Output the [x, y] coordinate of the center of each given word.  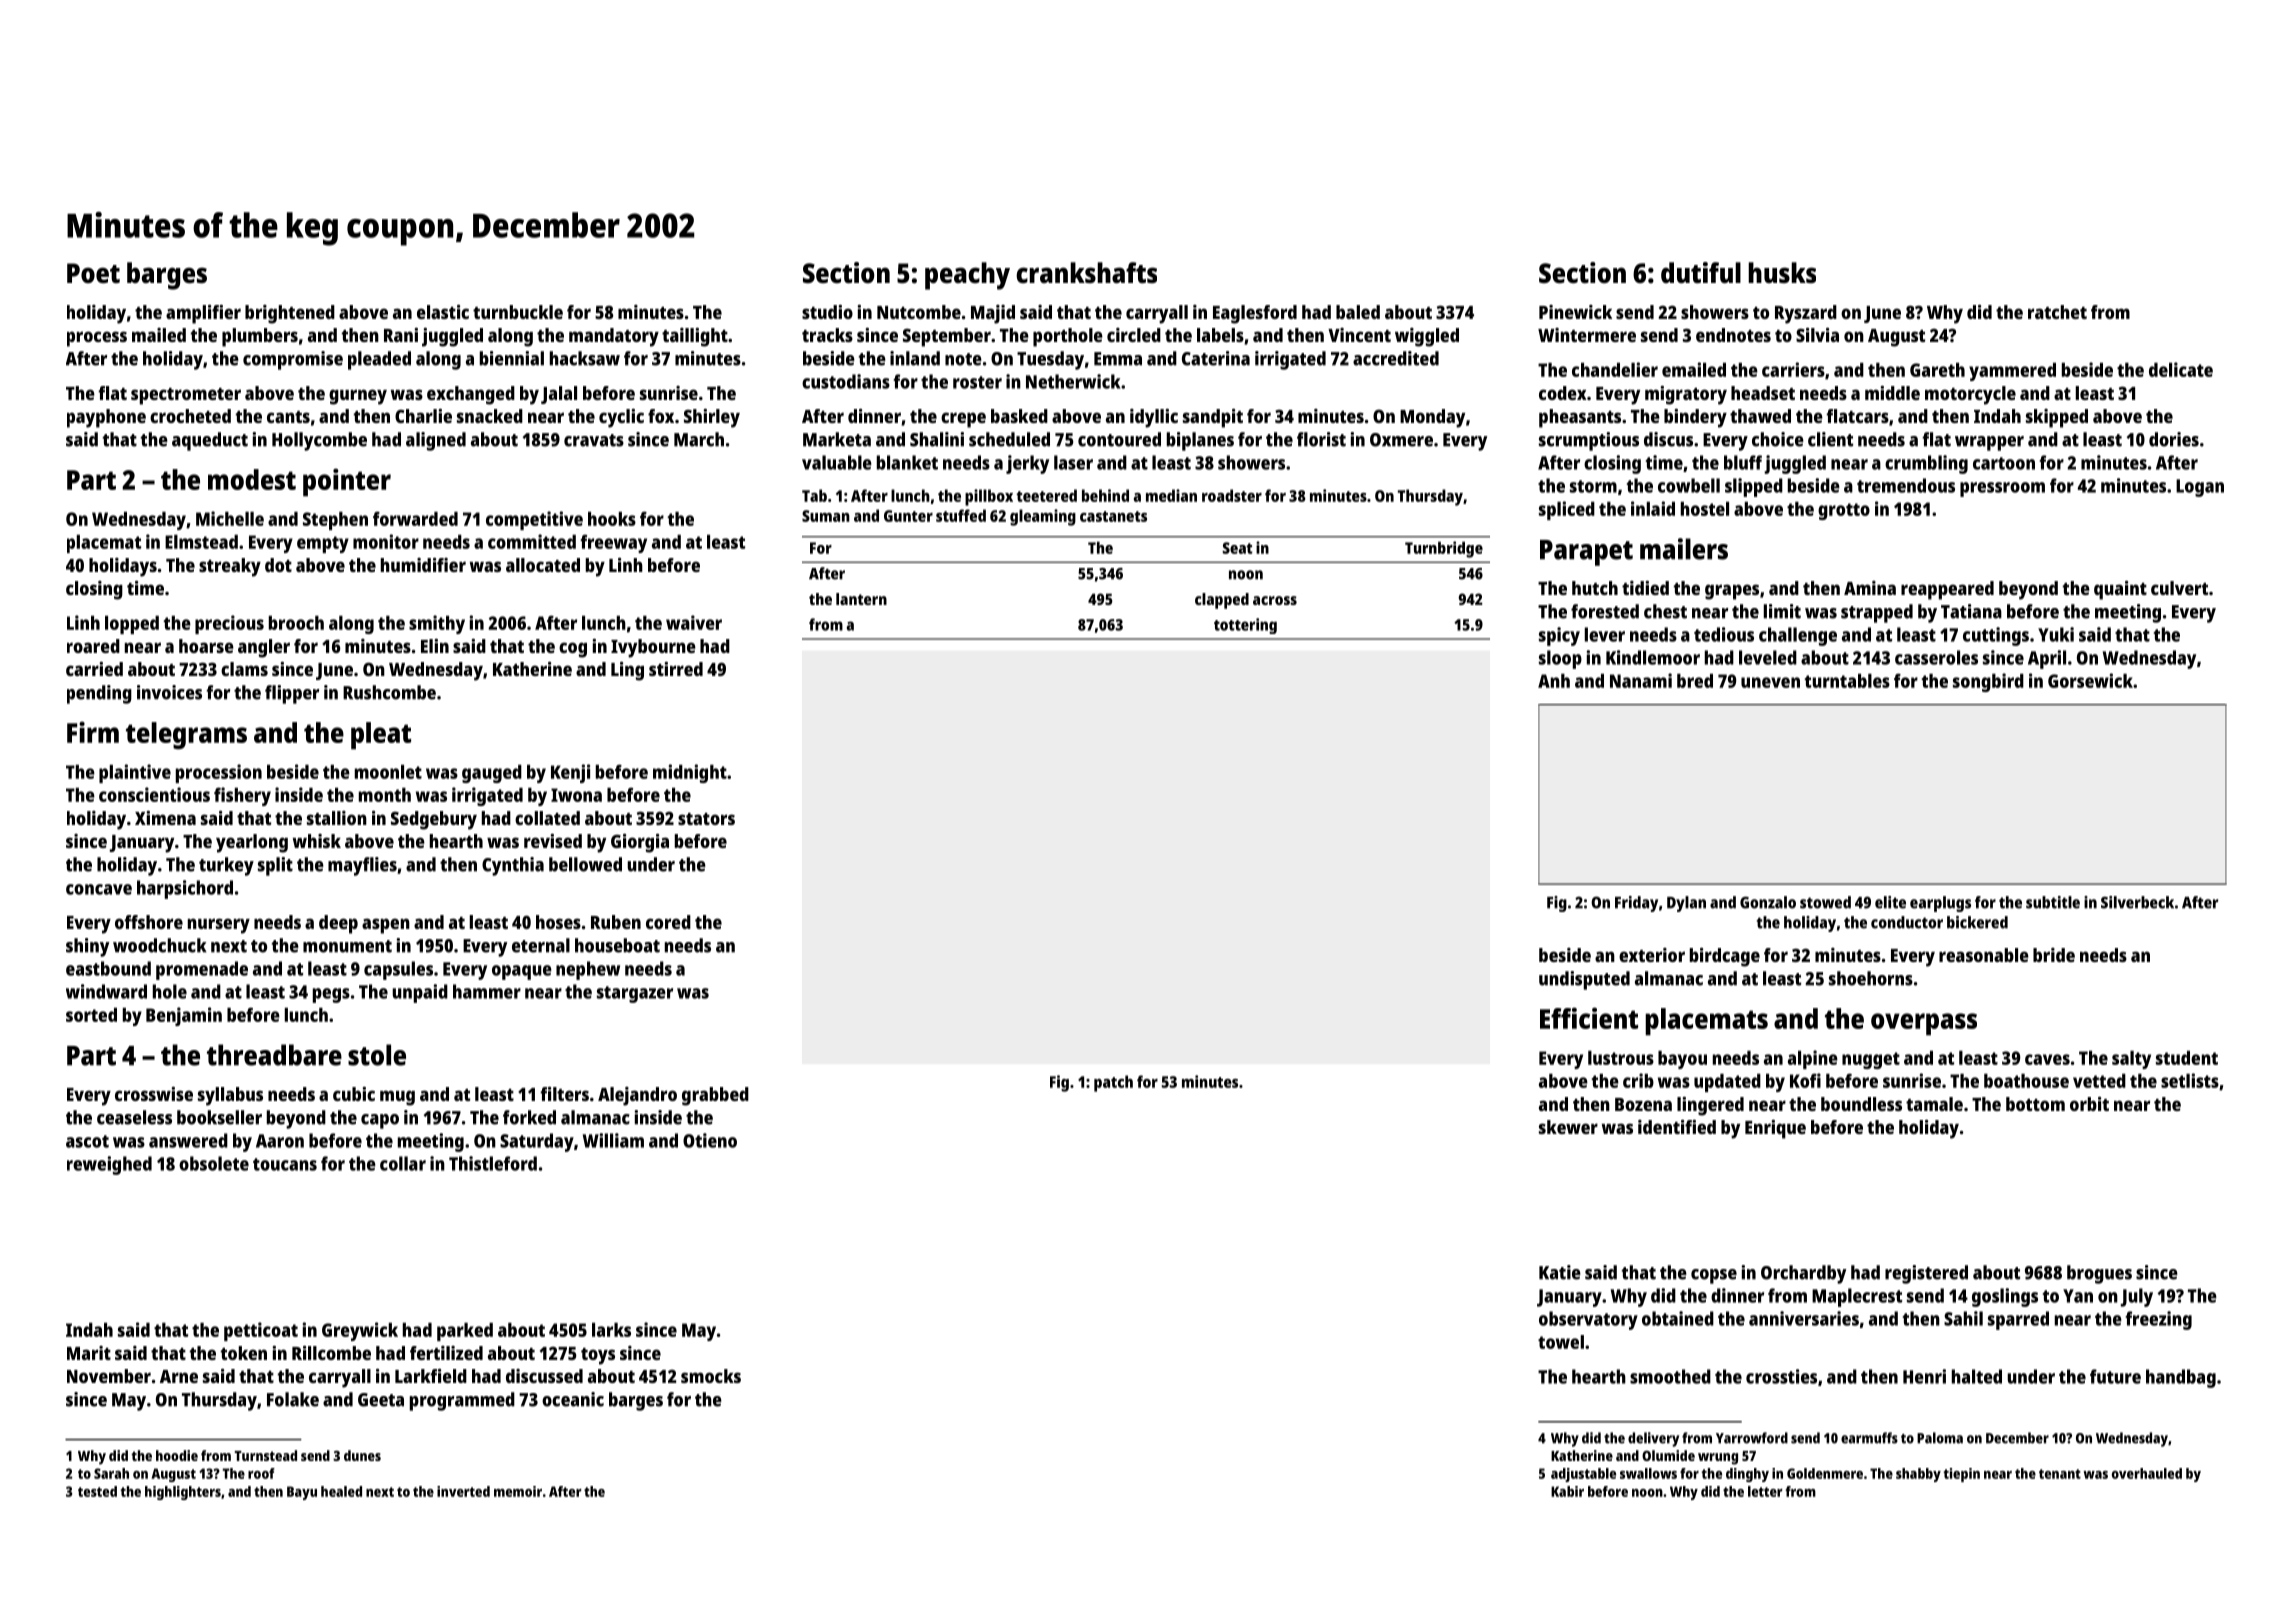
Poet [93, 273]
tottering [1245, 626]
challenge [1798, 636]
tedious [1724, 634]
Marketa [837, 439]
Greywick [360, 1331]
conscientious [154, 794]
